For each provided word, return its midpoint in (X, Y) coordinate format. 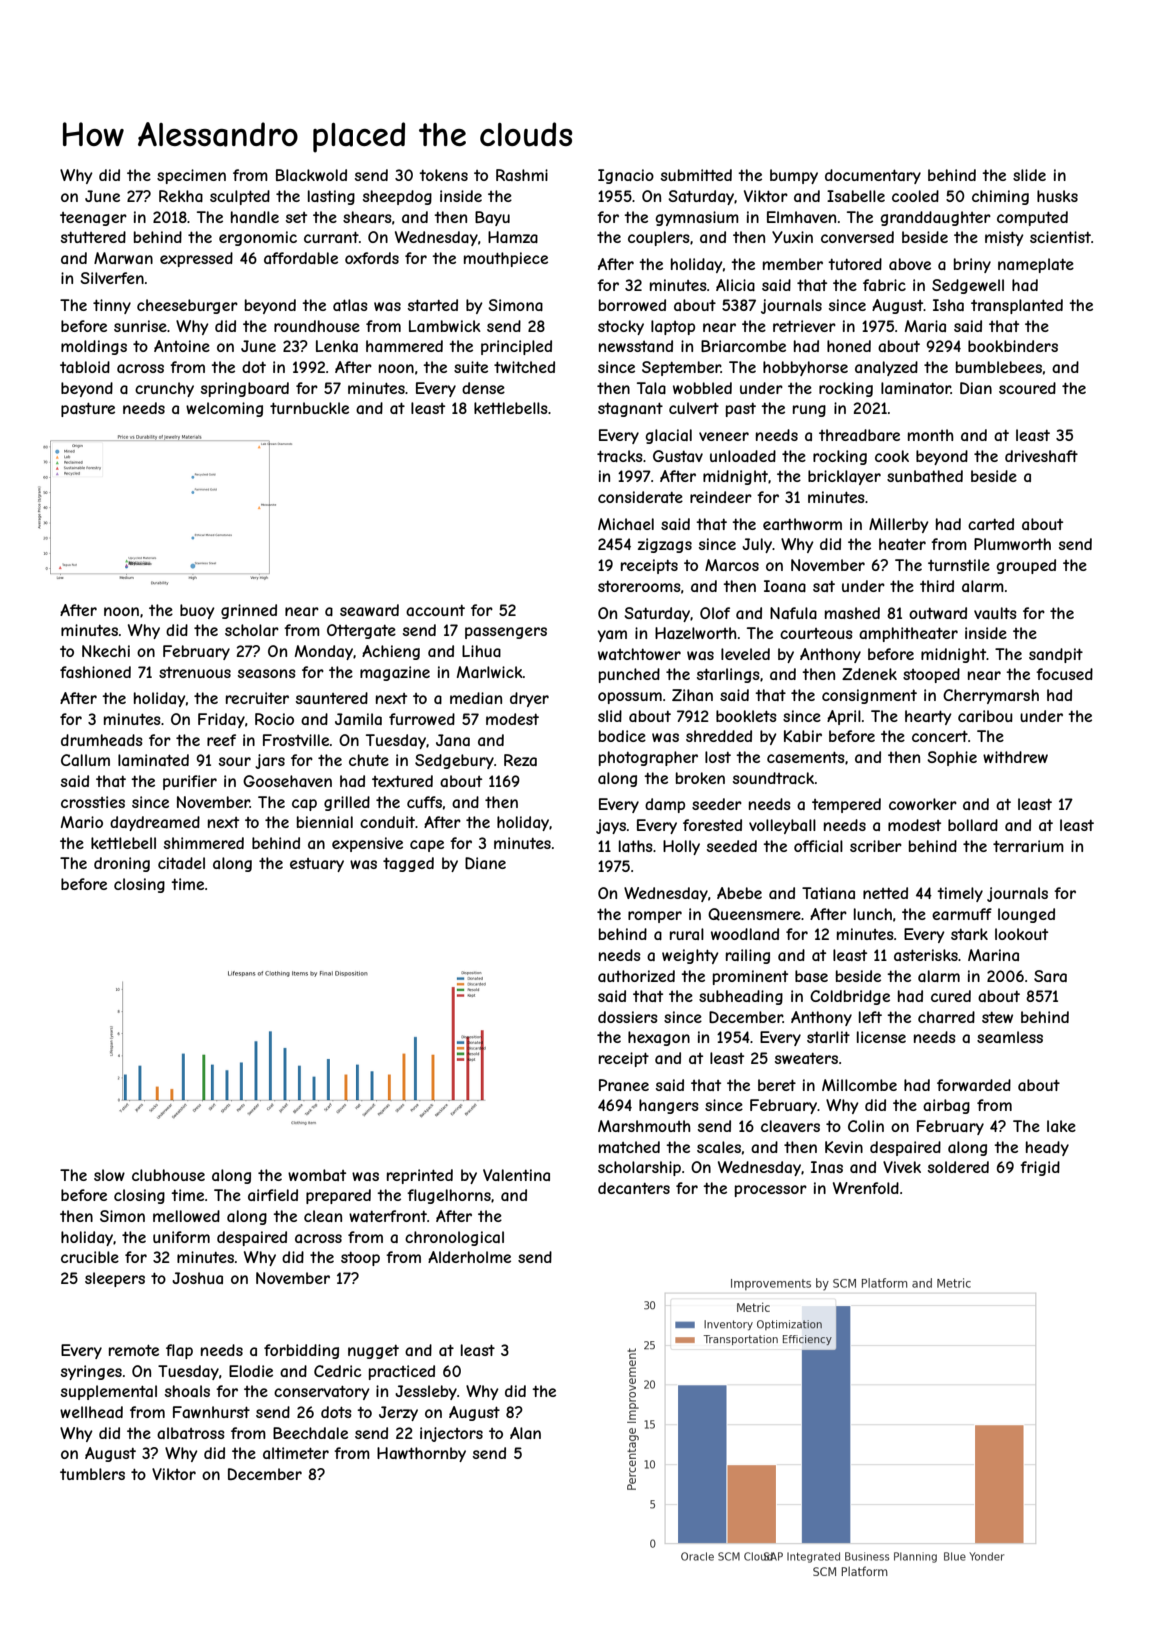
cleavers (790, 1126)
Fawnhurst (211, 1412)
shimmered (204, 843)
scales (719, 1147)
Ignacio (626, 176)
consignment (869, 696)
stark (969, 934)
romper (655, 917)
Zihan (692, 695)
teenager (93, 219)
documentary (873, 176)
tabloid (85, 367)
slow (109, 1175)
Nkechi (106, 651)
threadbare (859, 435)
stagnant (630, 409)
